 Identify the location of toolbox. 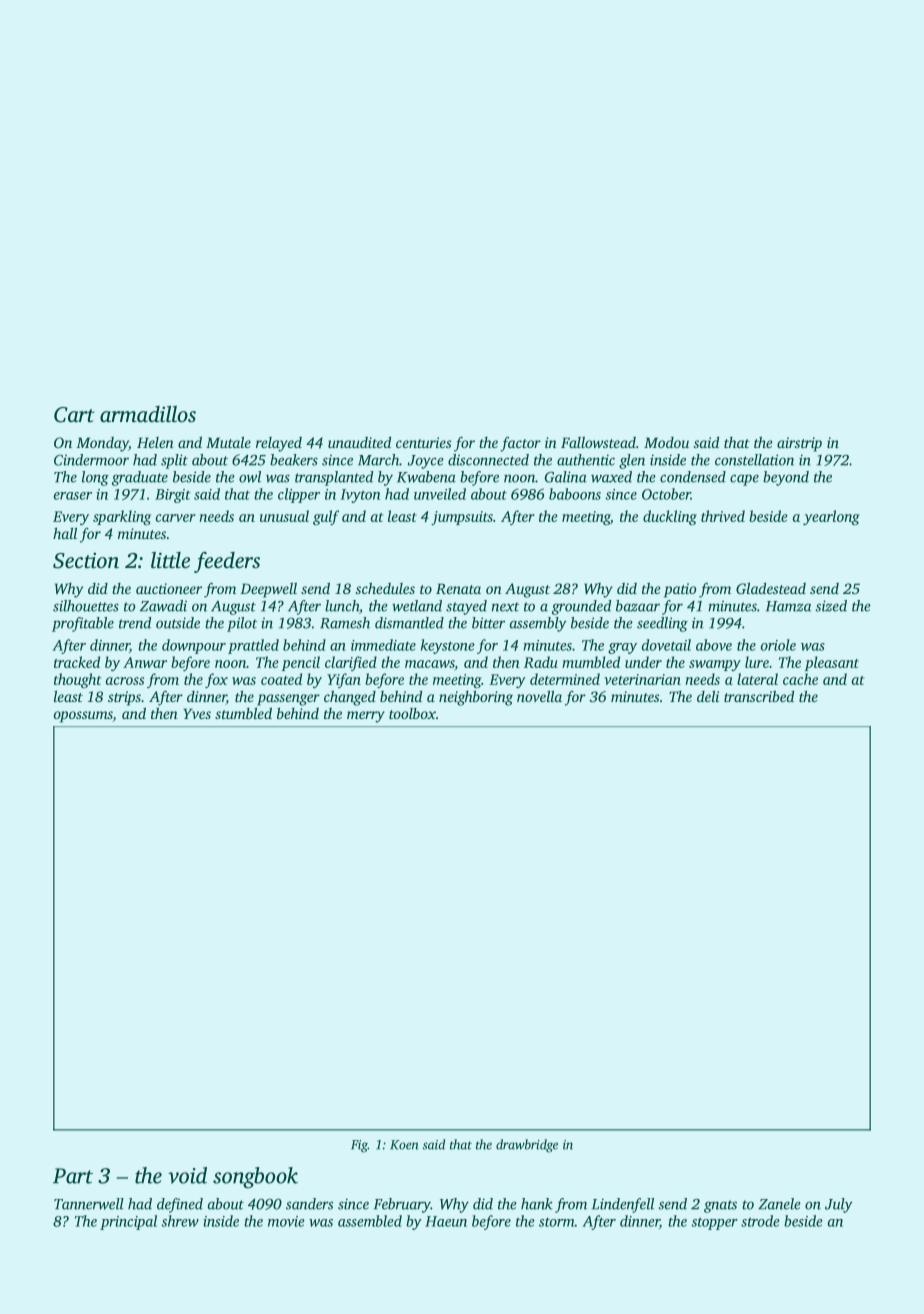
(412, 713).
